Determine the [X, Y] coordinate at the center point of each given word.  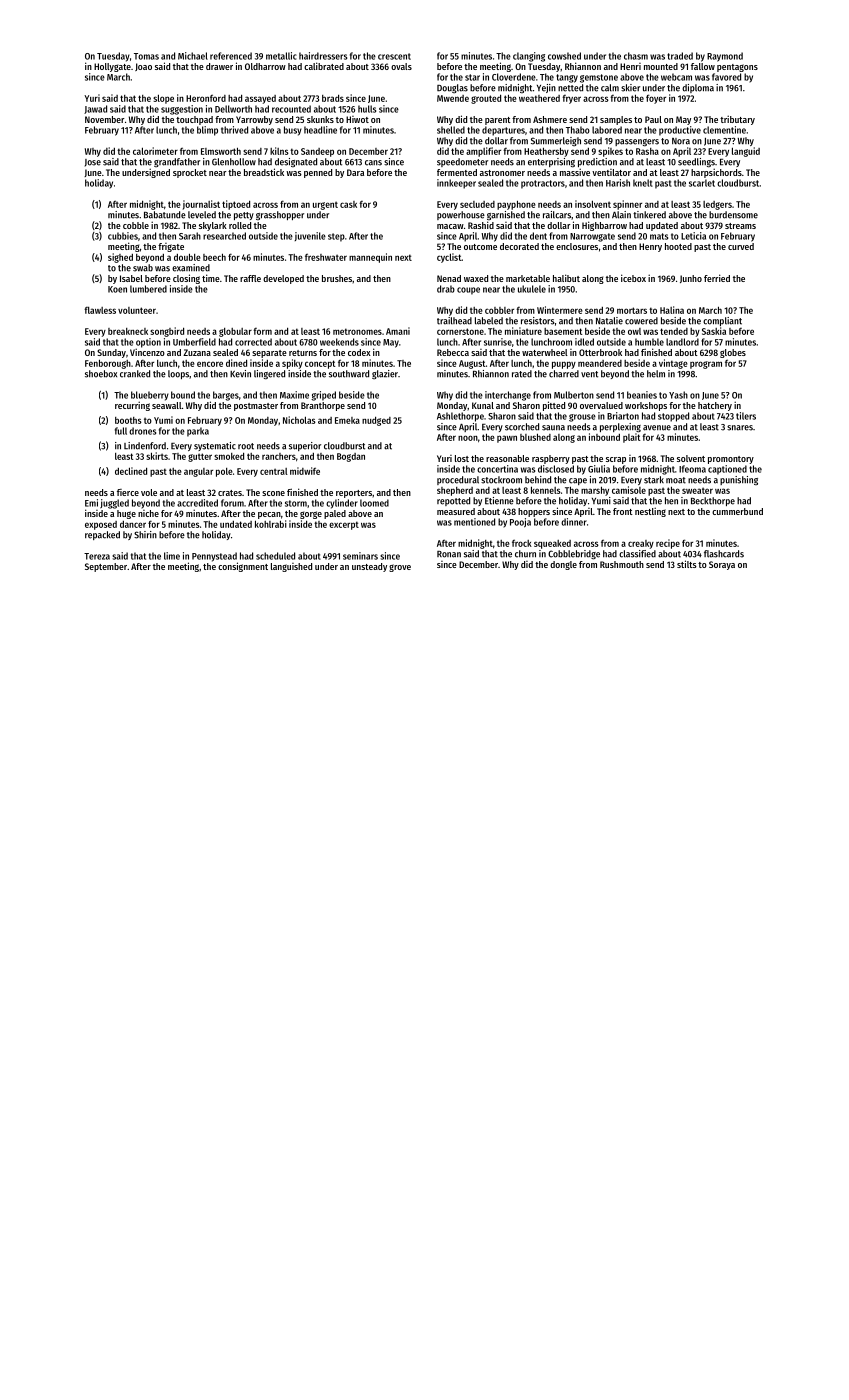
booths [128, 420]
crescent [394, 56]
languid [746, 152]
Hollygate [112, 67]
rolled [240, 225]
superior [305, 446]
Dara [355, 172]
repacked [102, 535]
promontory [731, 460]
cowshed [564, 56]
